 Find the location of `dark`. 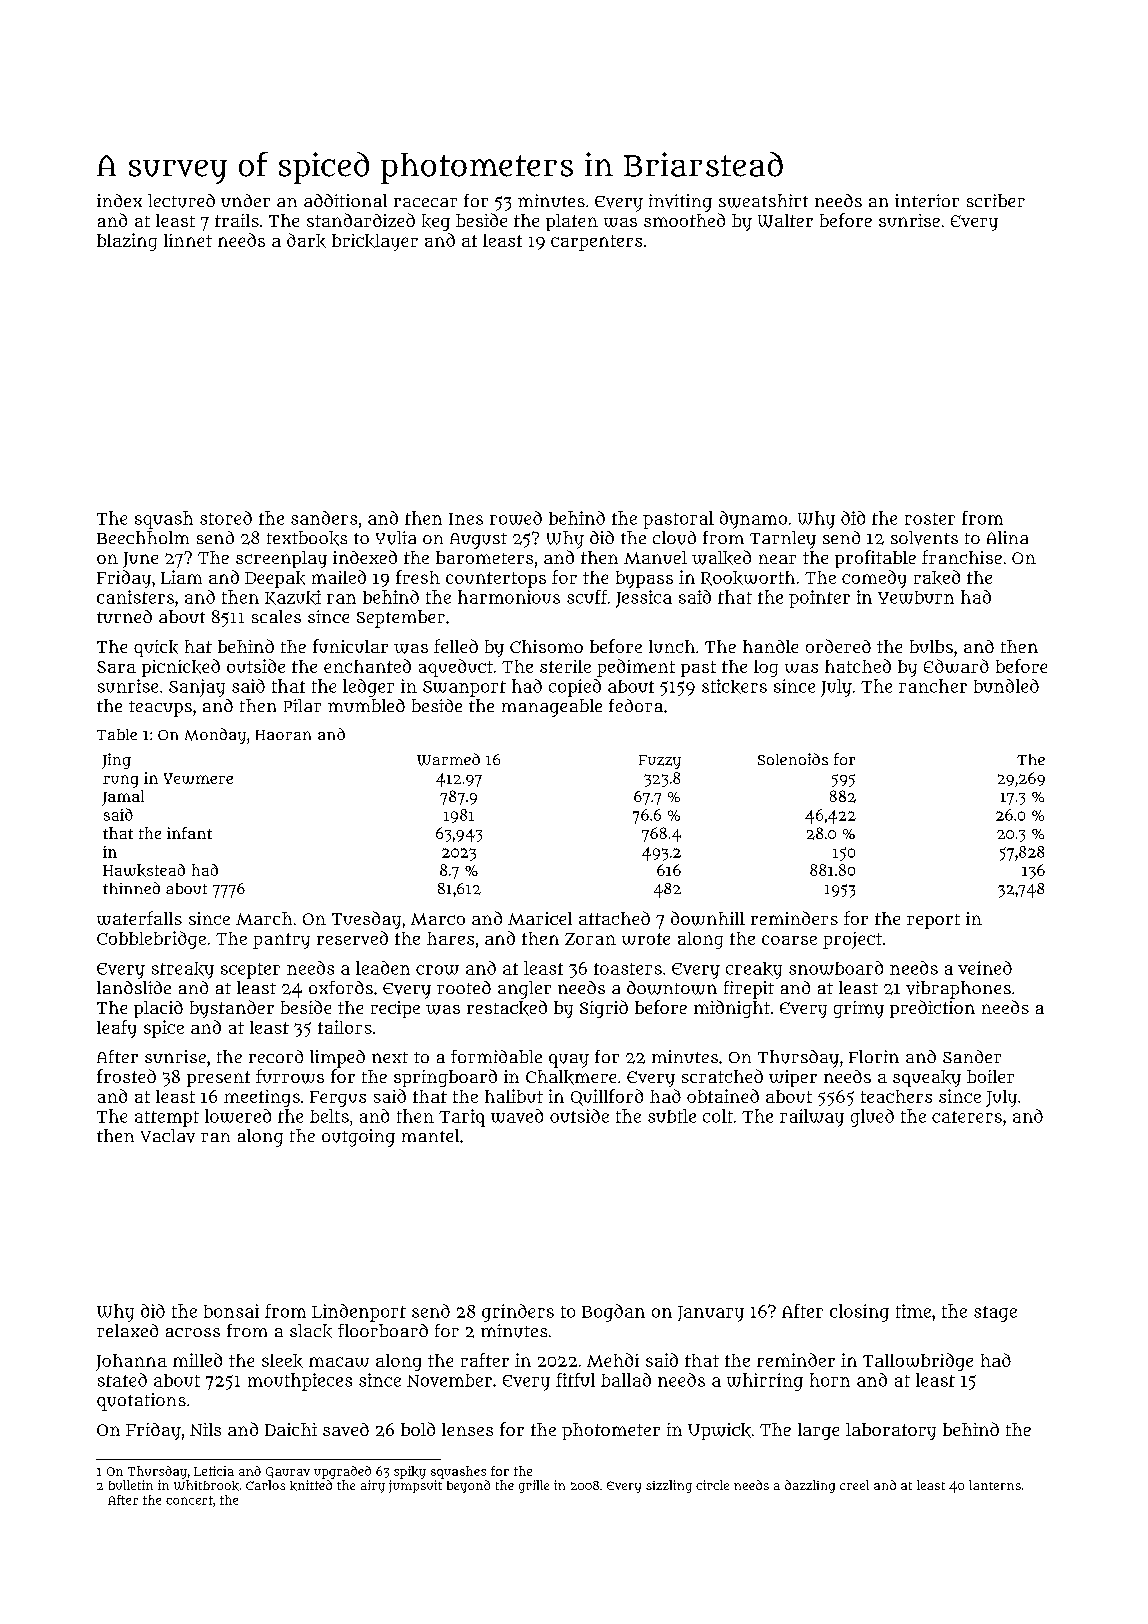

dark is located at coordinates (306, 240).
